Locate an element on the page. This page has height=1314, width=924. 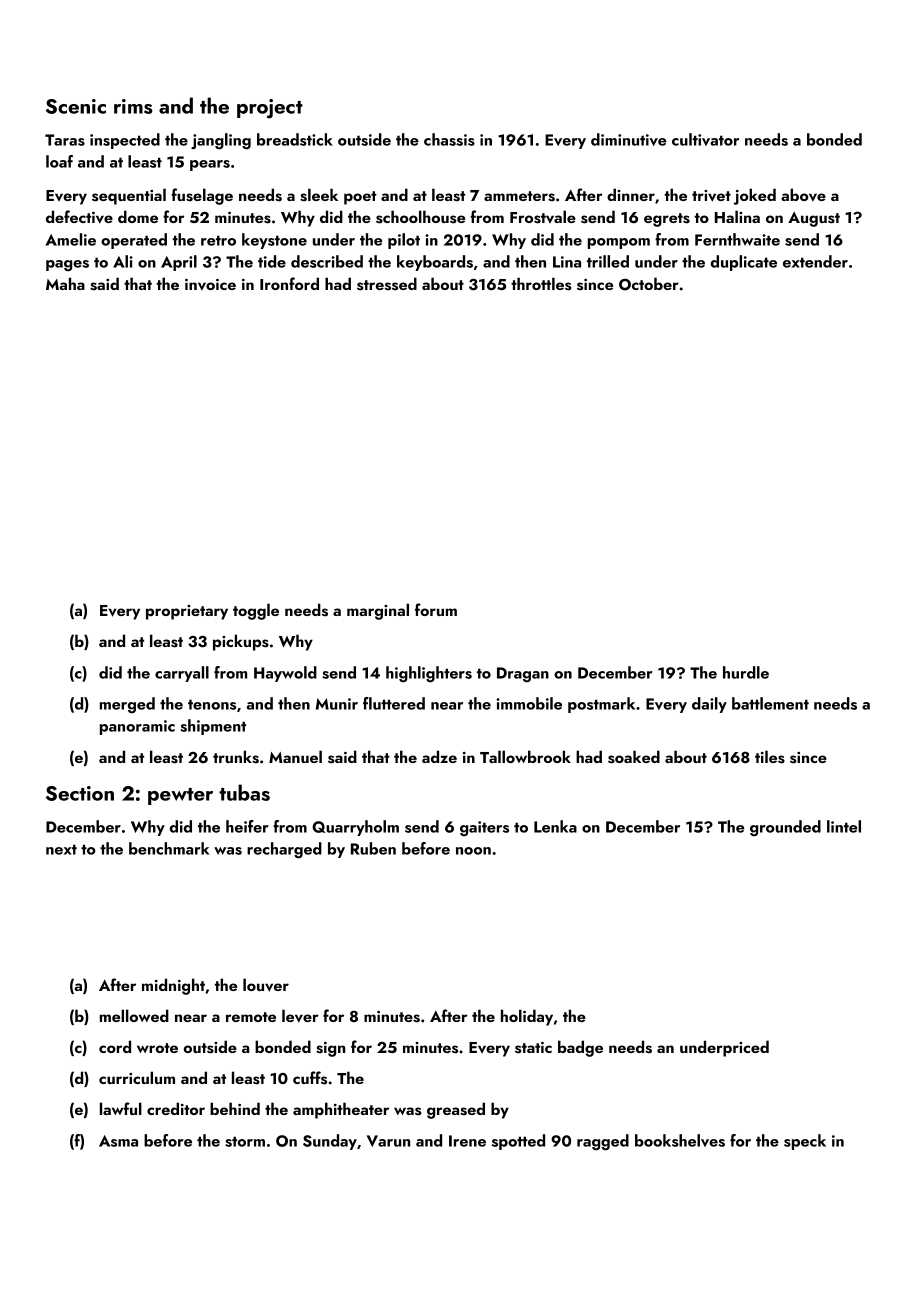
Manuel is located at coordinates (295, 756).
